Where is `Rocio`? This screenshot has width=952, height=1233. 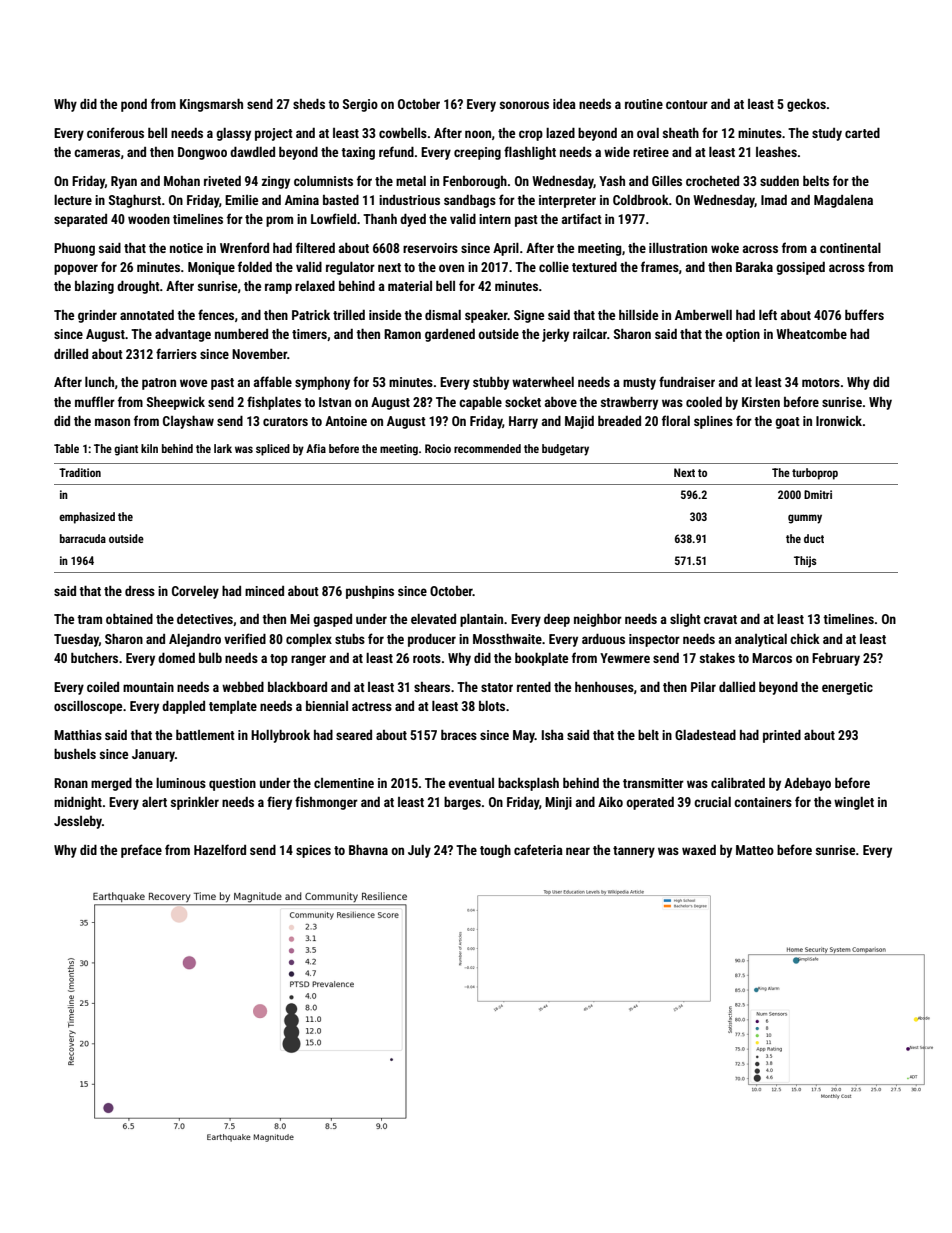 Rocio is located at coordinates (438, 448).
